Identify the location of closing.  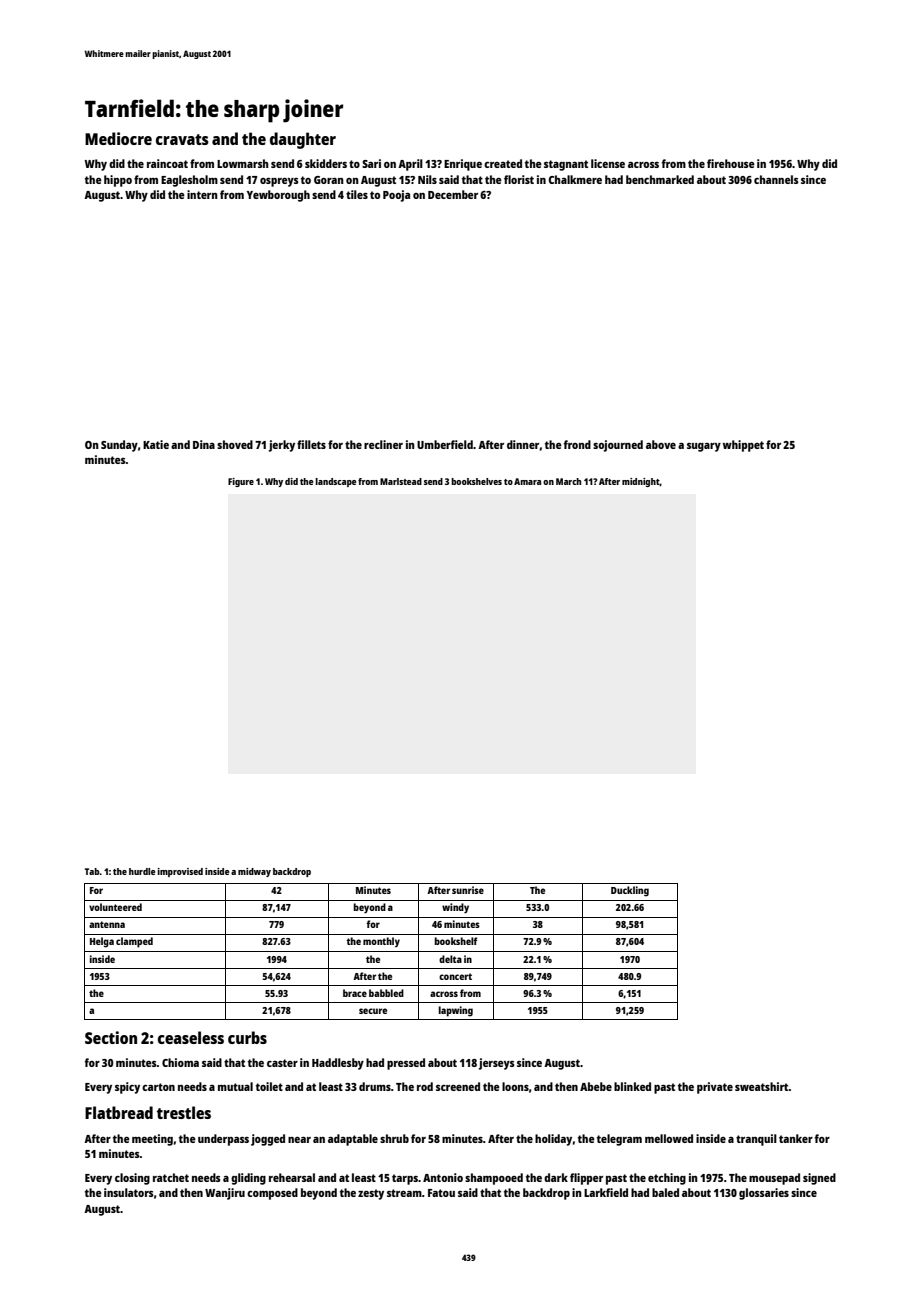
(132, 1179).
